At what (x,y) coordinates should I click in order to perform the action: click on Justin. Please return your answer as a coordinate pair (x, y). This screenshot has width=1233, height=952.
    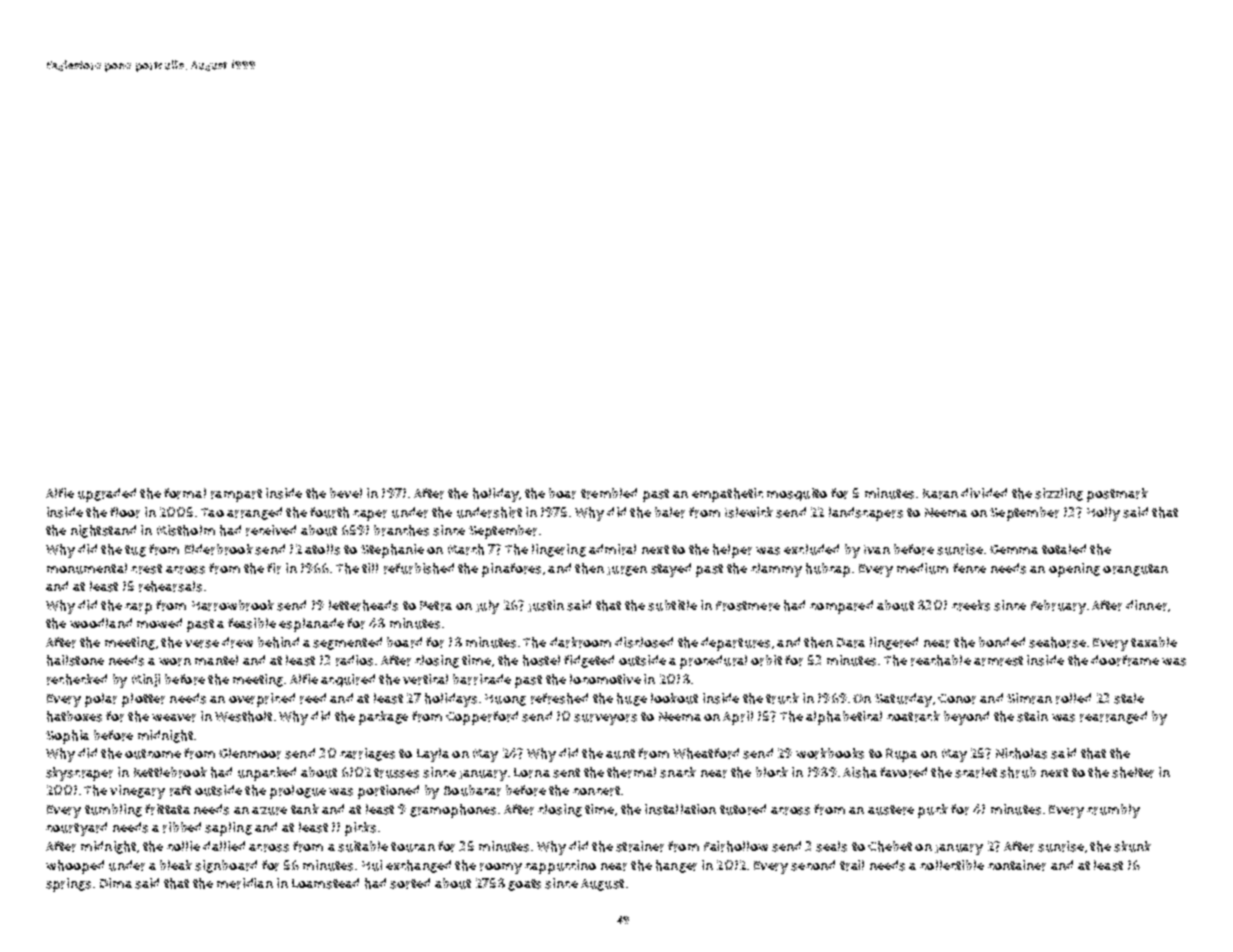
    Looking at the image, I should click on (546, 606).
